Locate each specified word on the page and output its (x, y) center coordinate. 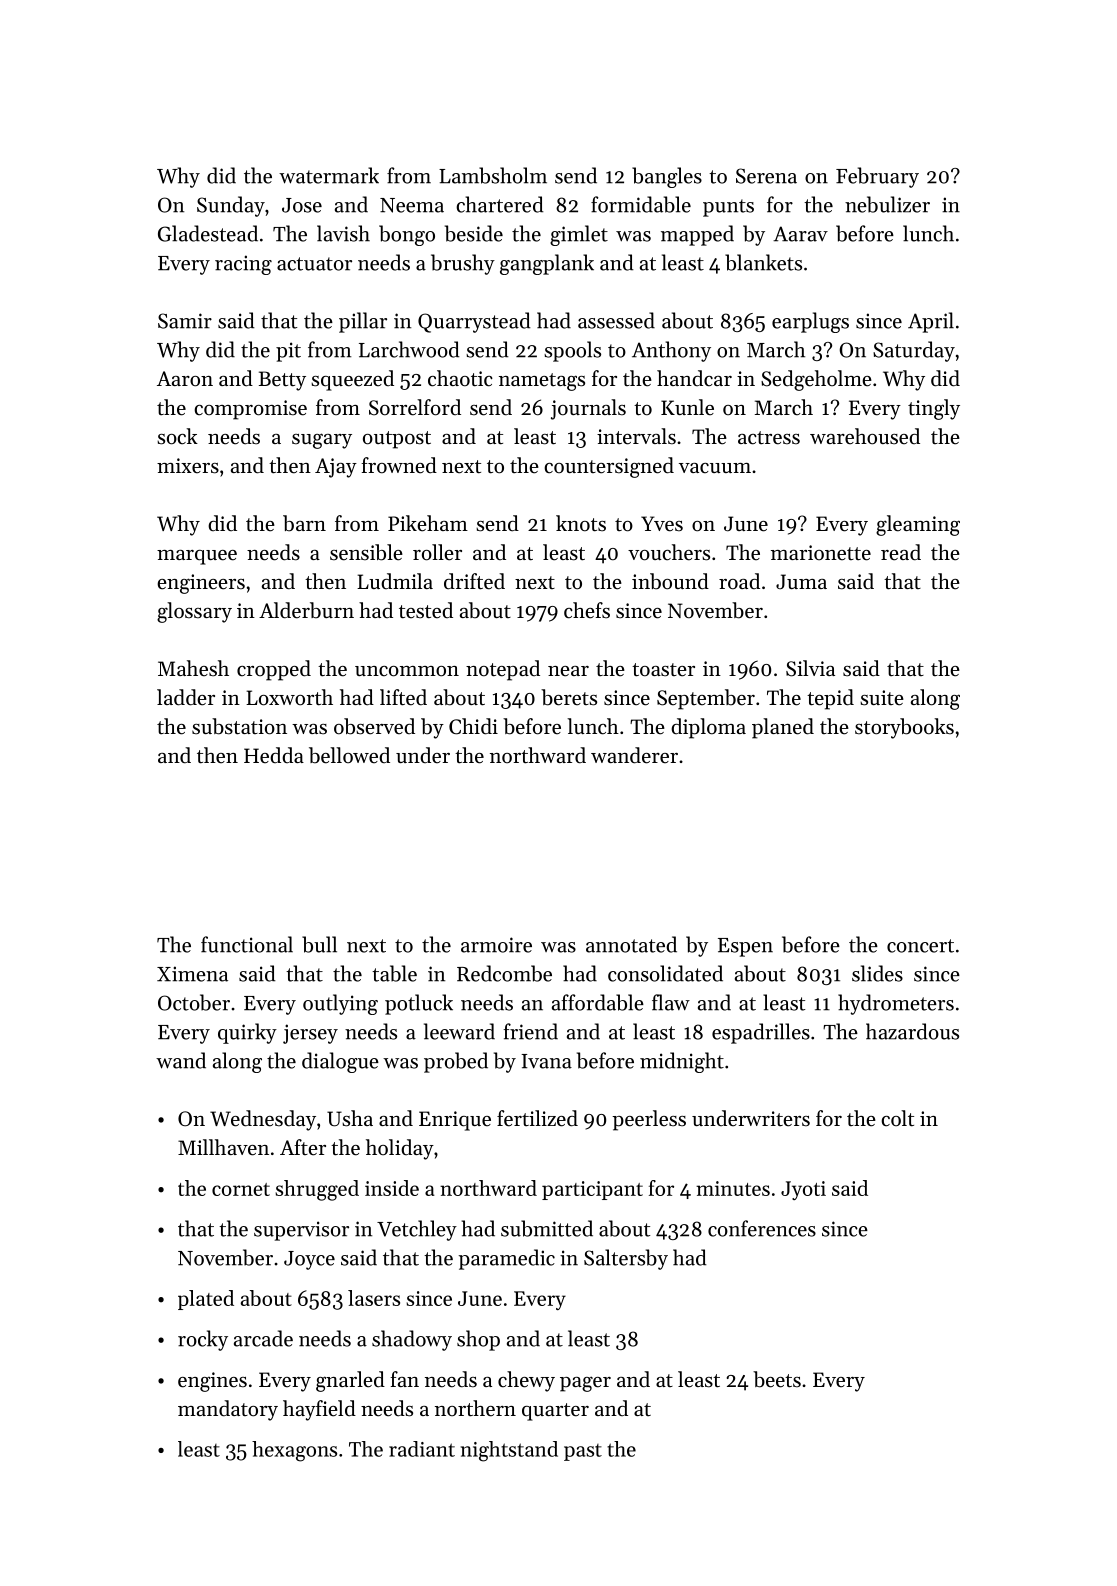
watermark (329, 175)
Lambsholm (493, 175)
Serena (766, 176)
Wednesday (263, 1120)
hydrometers (896, 1004)
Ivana (546, 1061)
